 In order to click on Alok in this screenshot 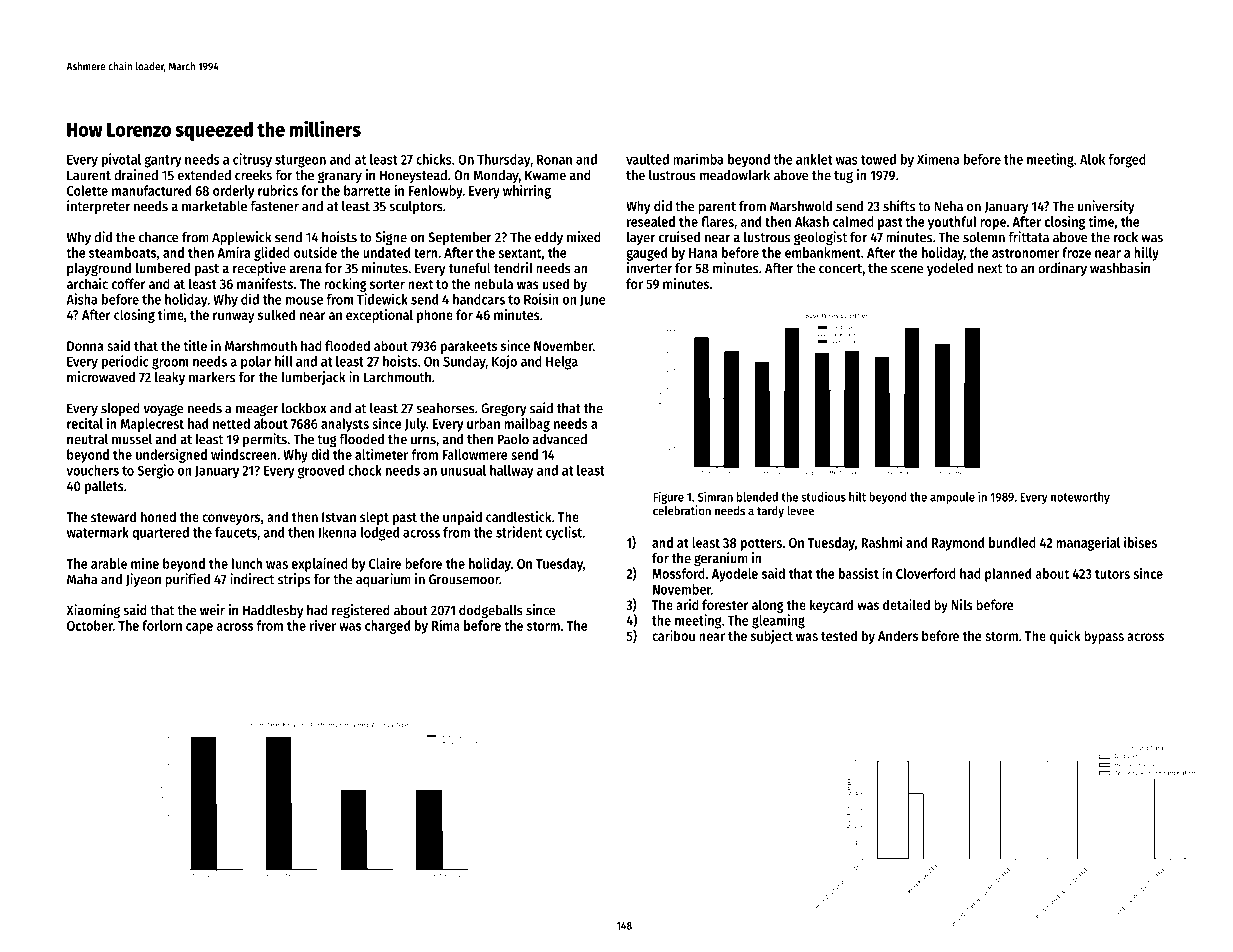, I will do `click(1092, 159)`.
